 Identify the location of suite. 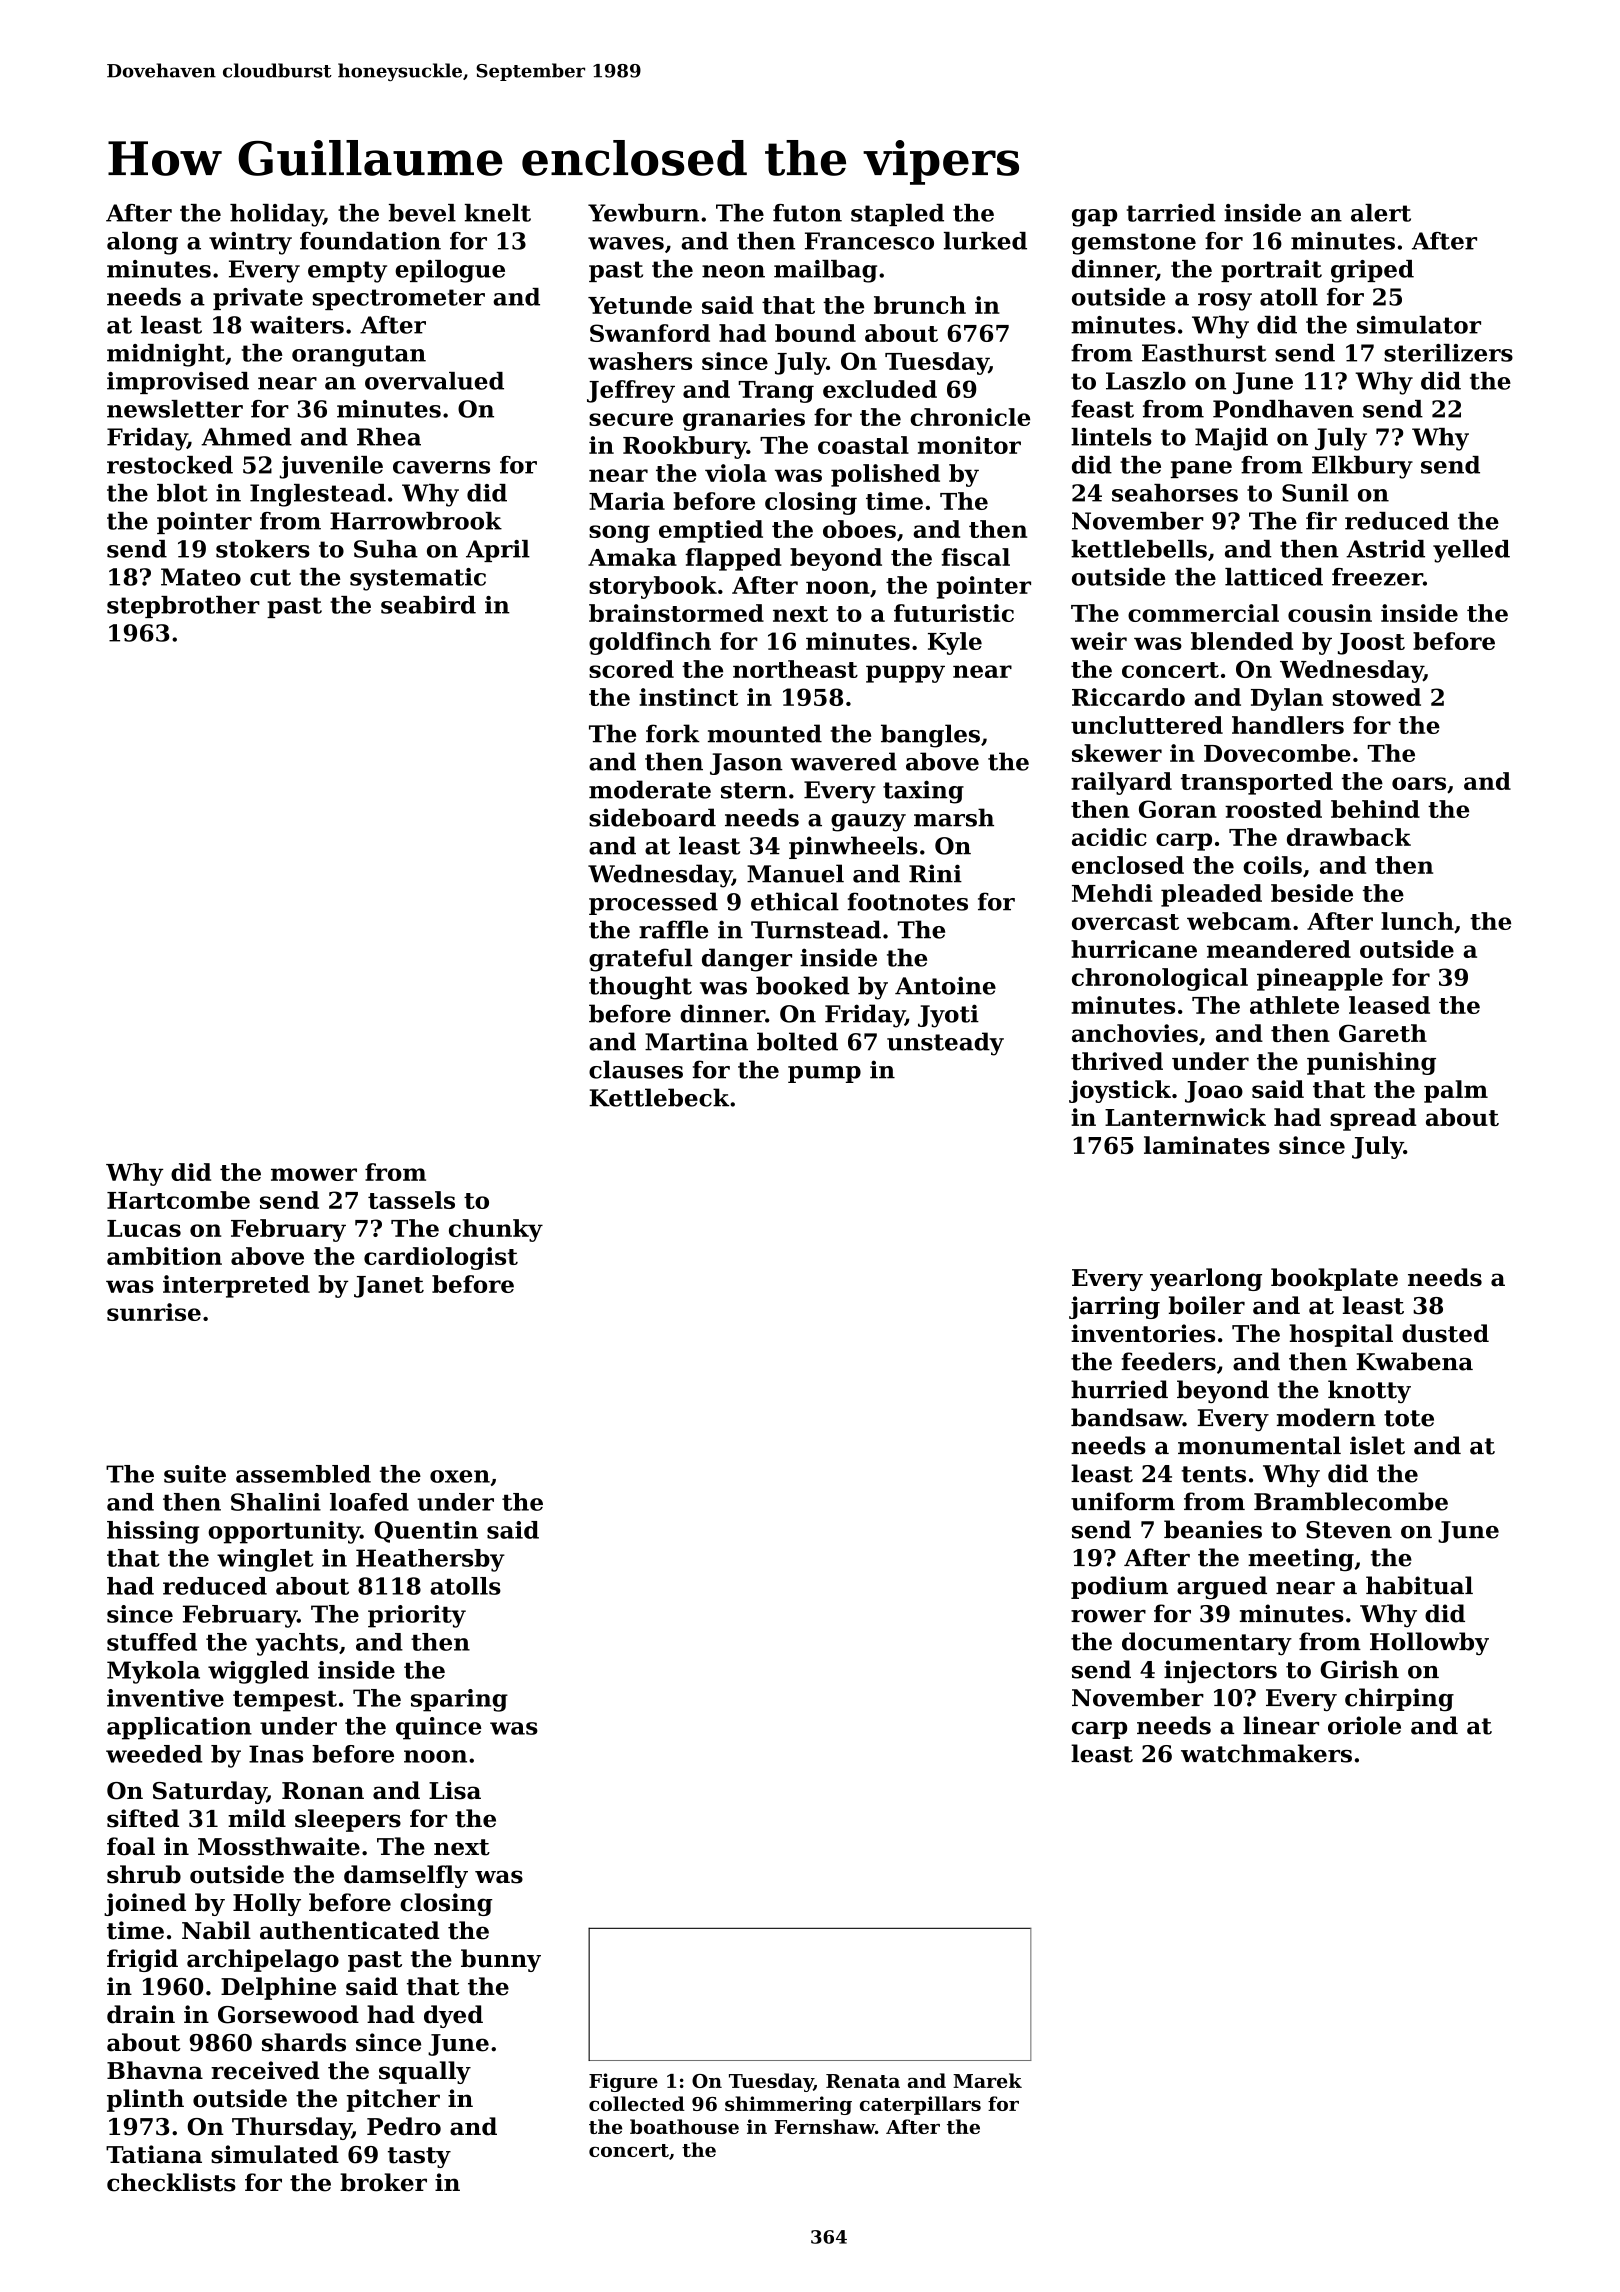
(195, 1474).
